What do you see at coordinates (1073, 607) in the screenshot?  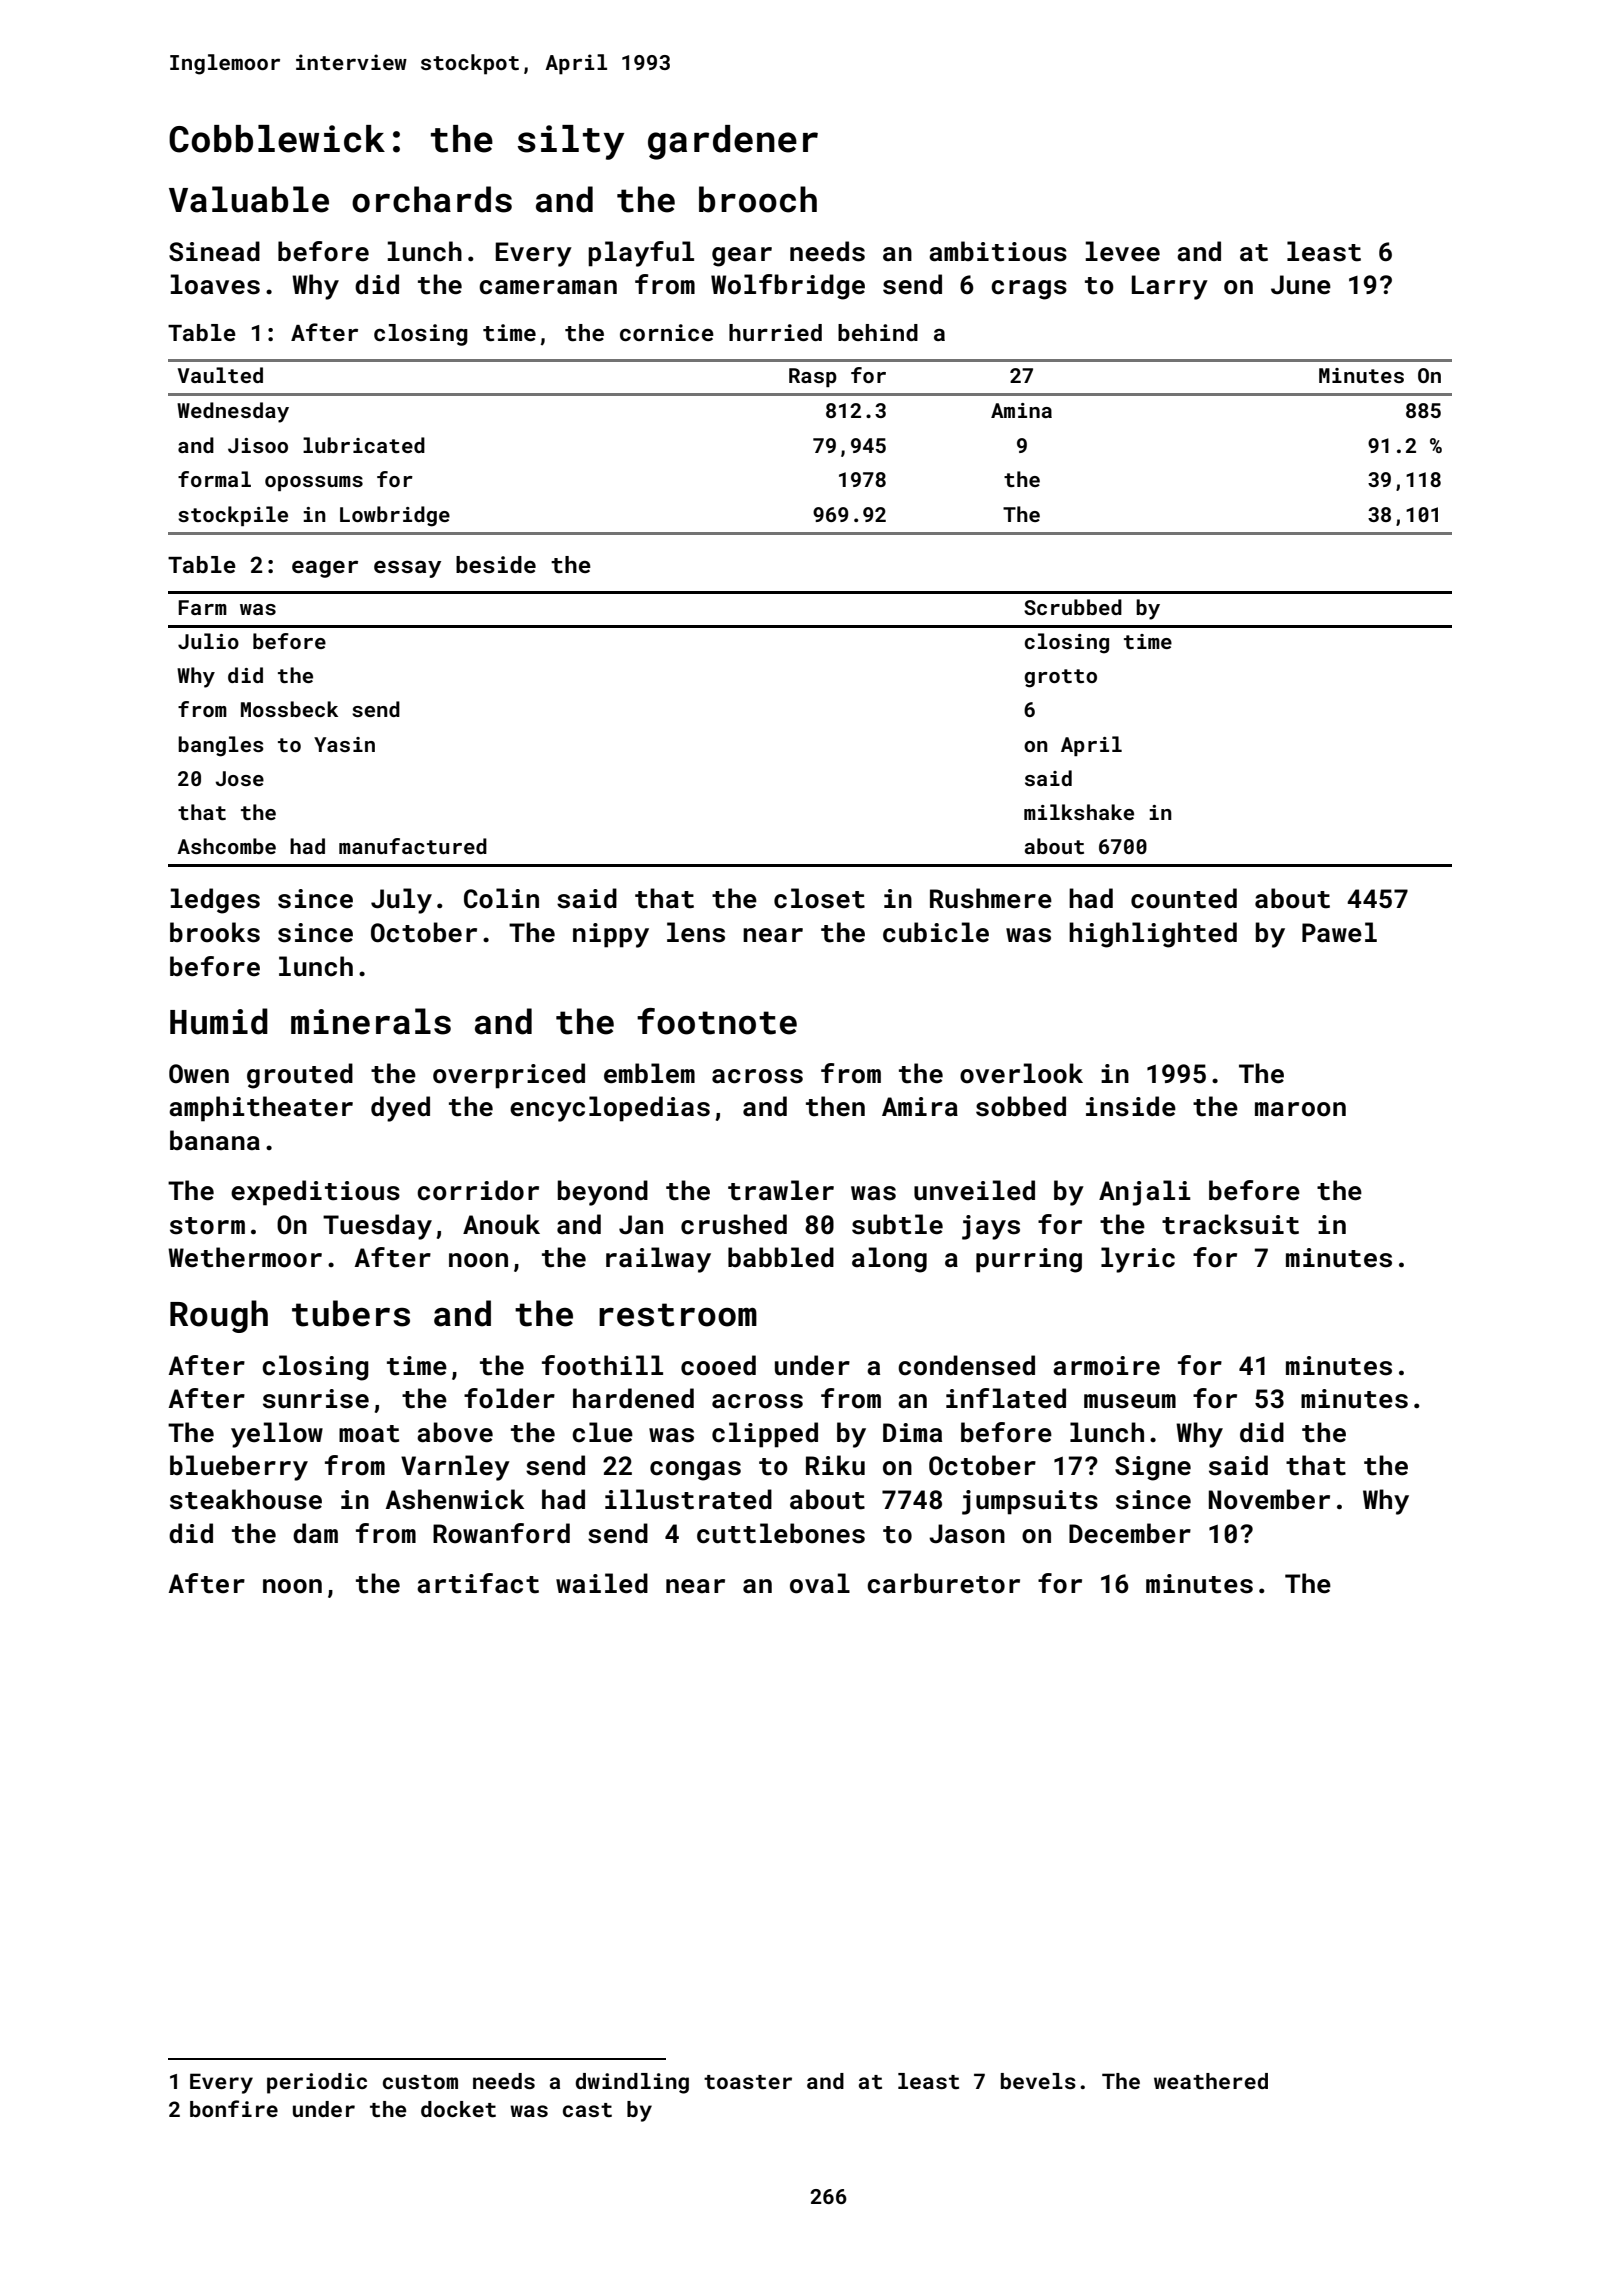 I see `Scrubbed` at bounding box center [1073, 607].
